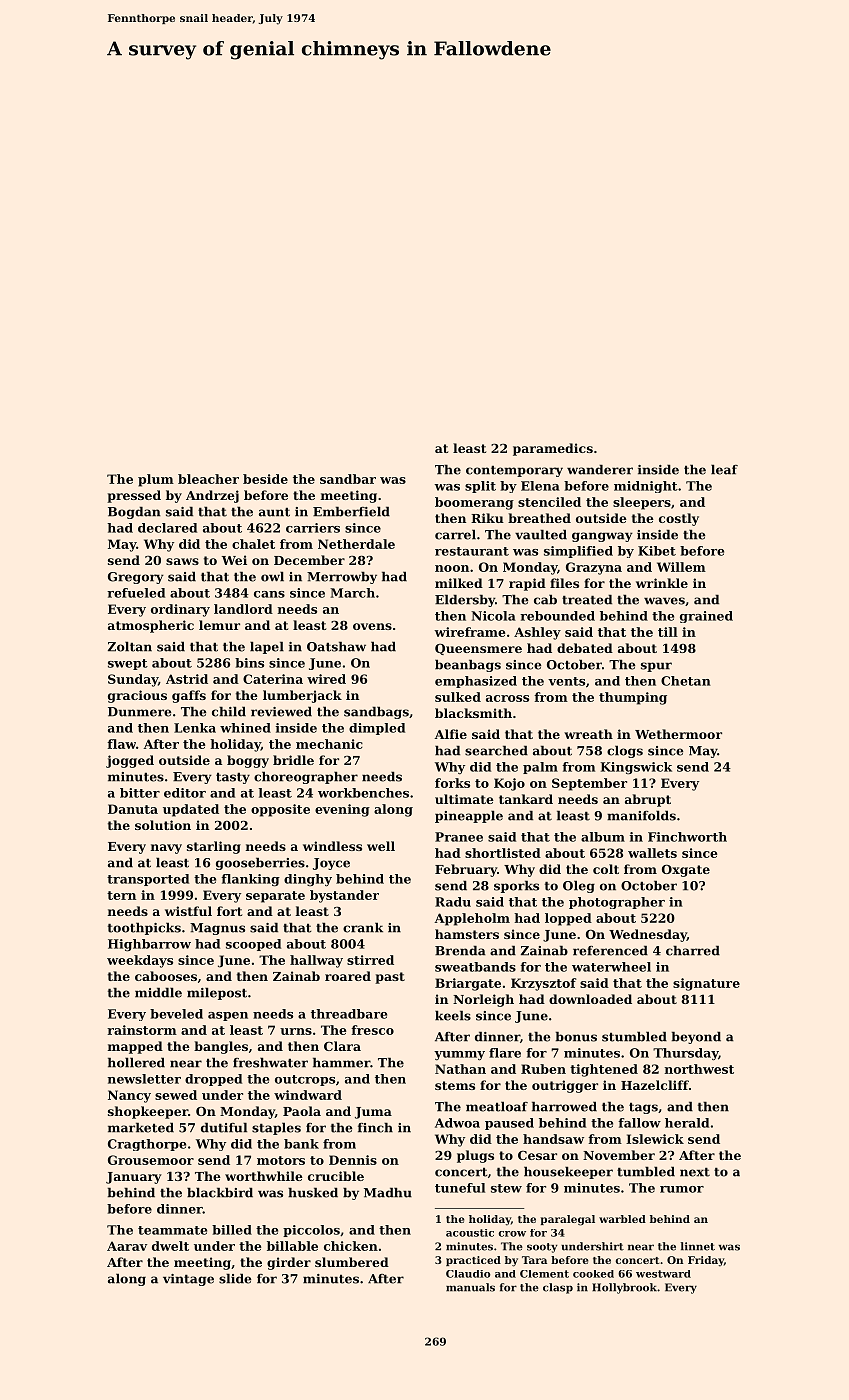 The height and width of the screenshot is (1400, 849). Describe the element at coordinates (348, 479) in the screenshot. I see `sandbar` at that location.
